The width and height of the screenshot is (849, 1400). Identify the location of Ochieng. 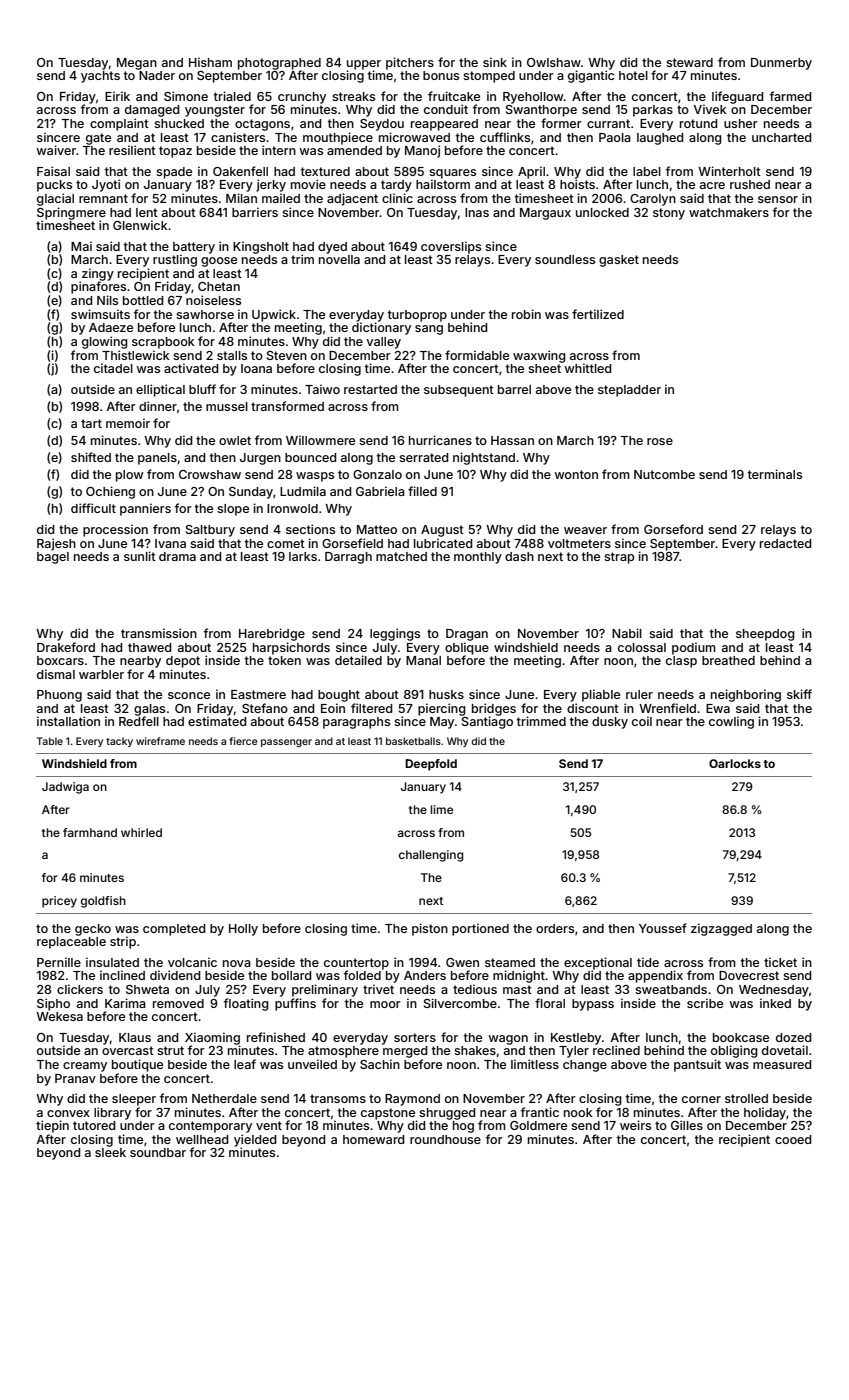
(110, 492).
